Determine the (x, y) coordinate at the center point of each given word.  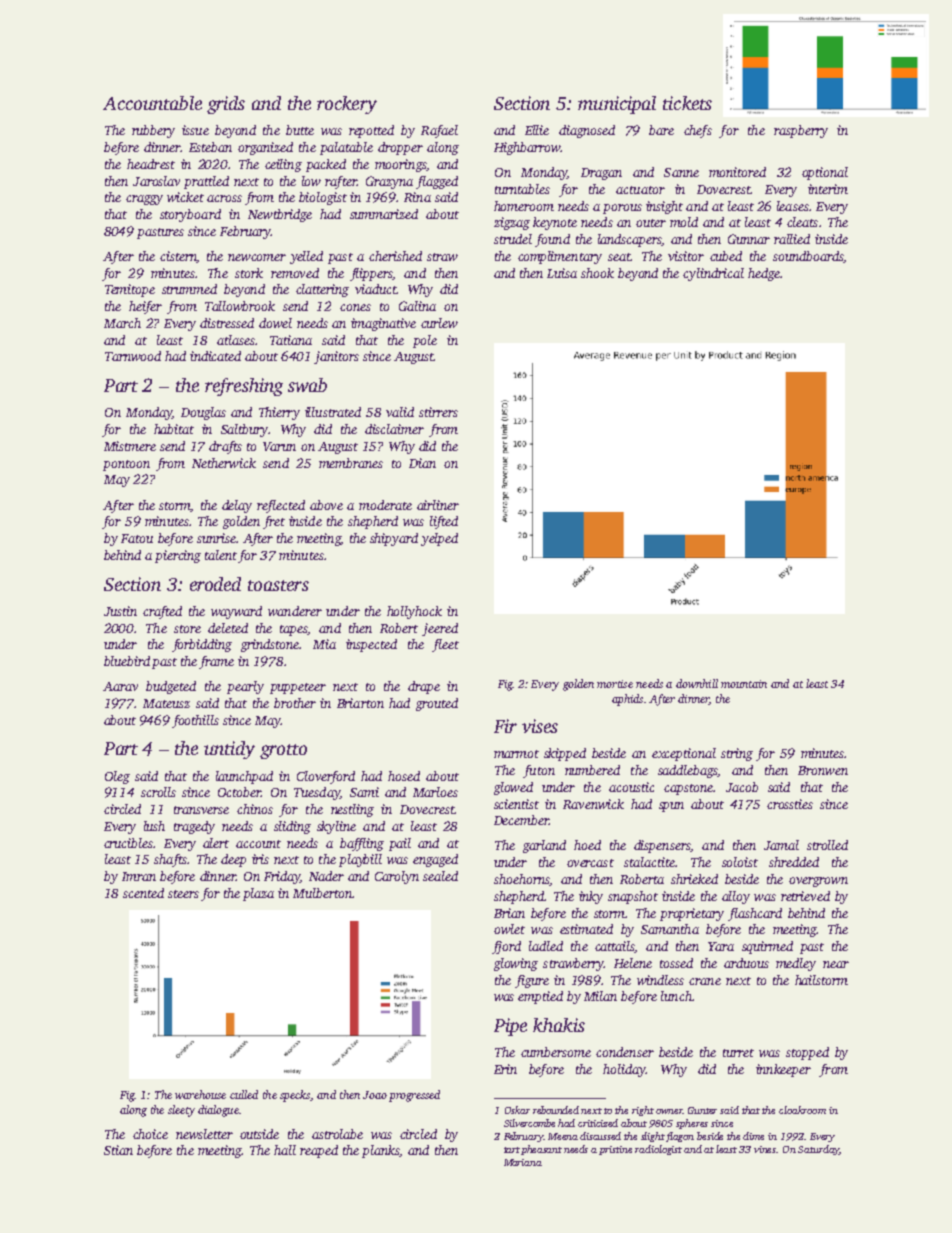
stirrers (438, 412)
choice (150, 1134)
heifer (145, 307)
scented (143, 893)
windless (660, 980)
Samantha (670, 929)
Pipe (510, 1027)
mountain (744, 684)
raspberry (801, 131)
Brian (509, 913)
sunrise (216, 538)
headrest (151, 164)
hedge (764, 274)
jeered (440, 629)
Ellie (537, 130)
